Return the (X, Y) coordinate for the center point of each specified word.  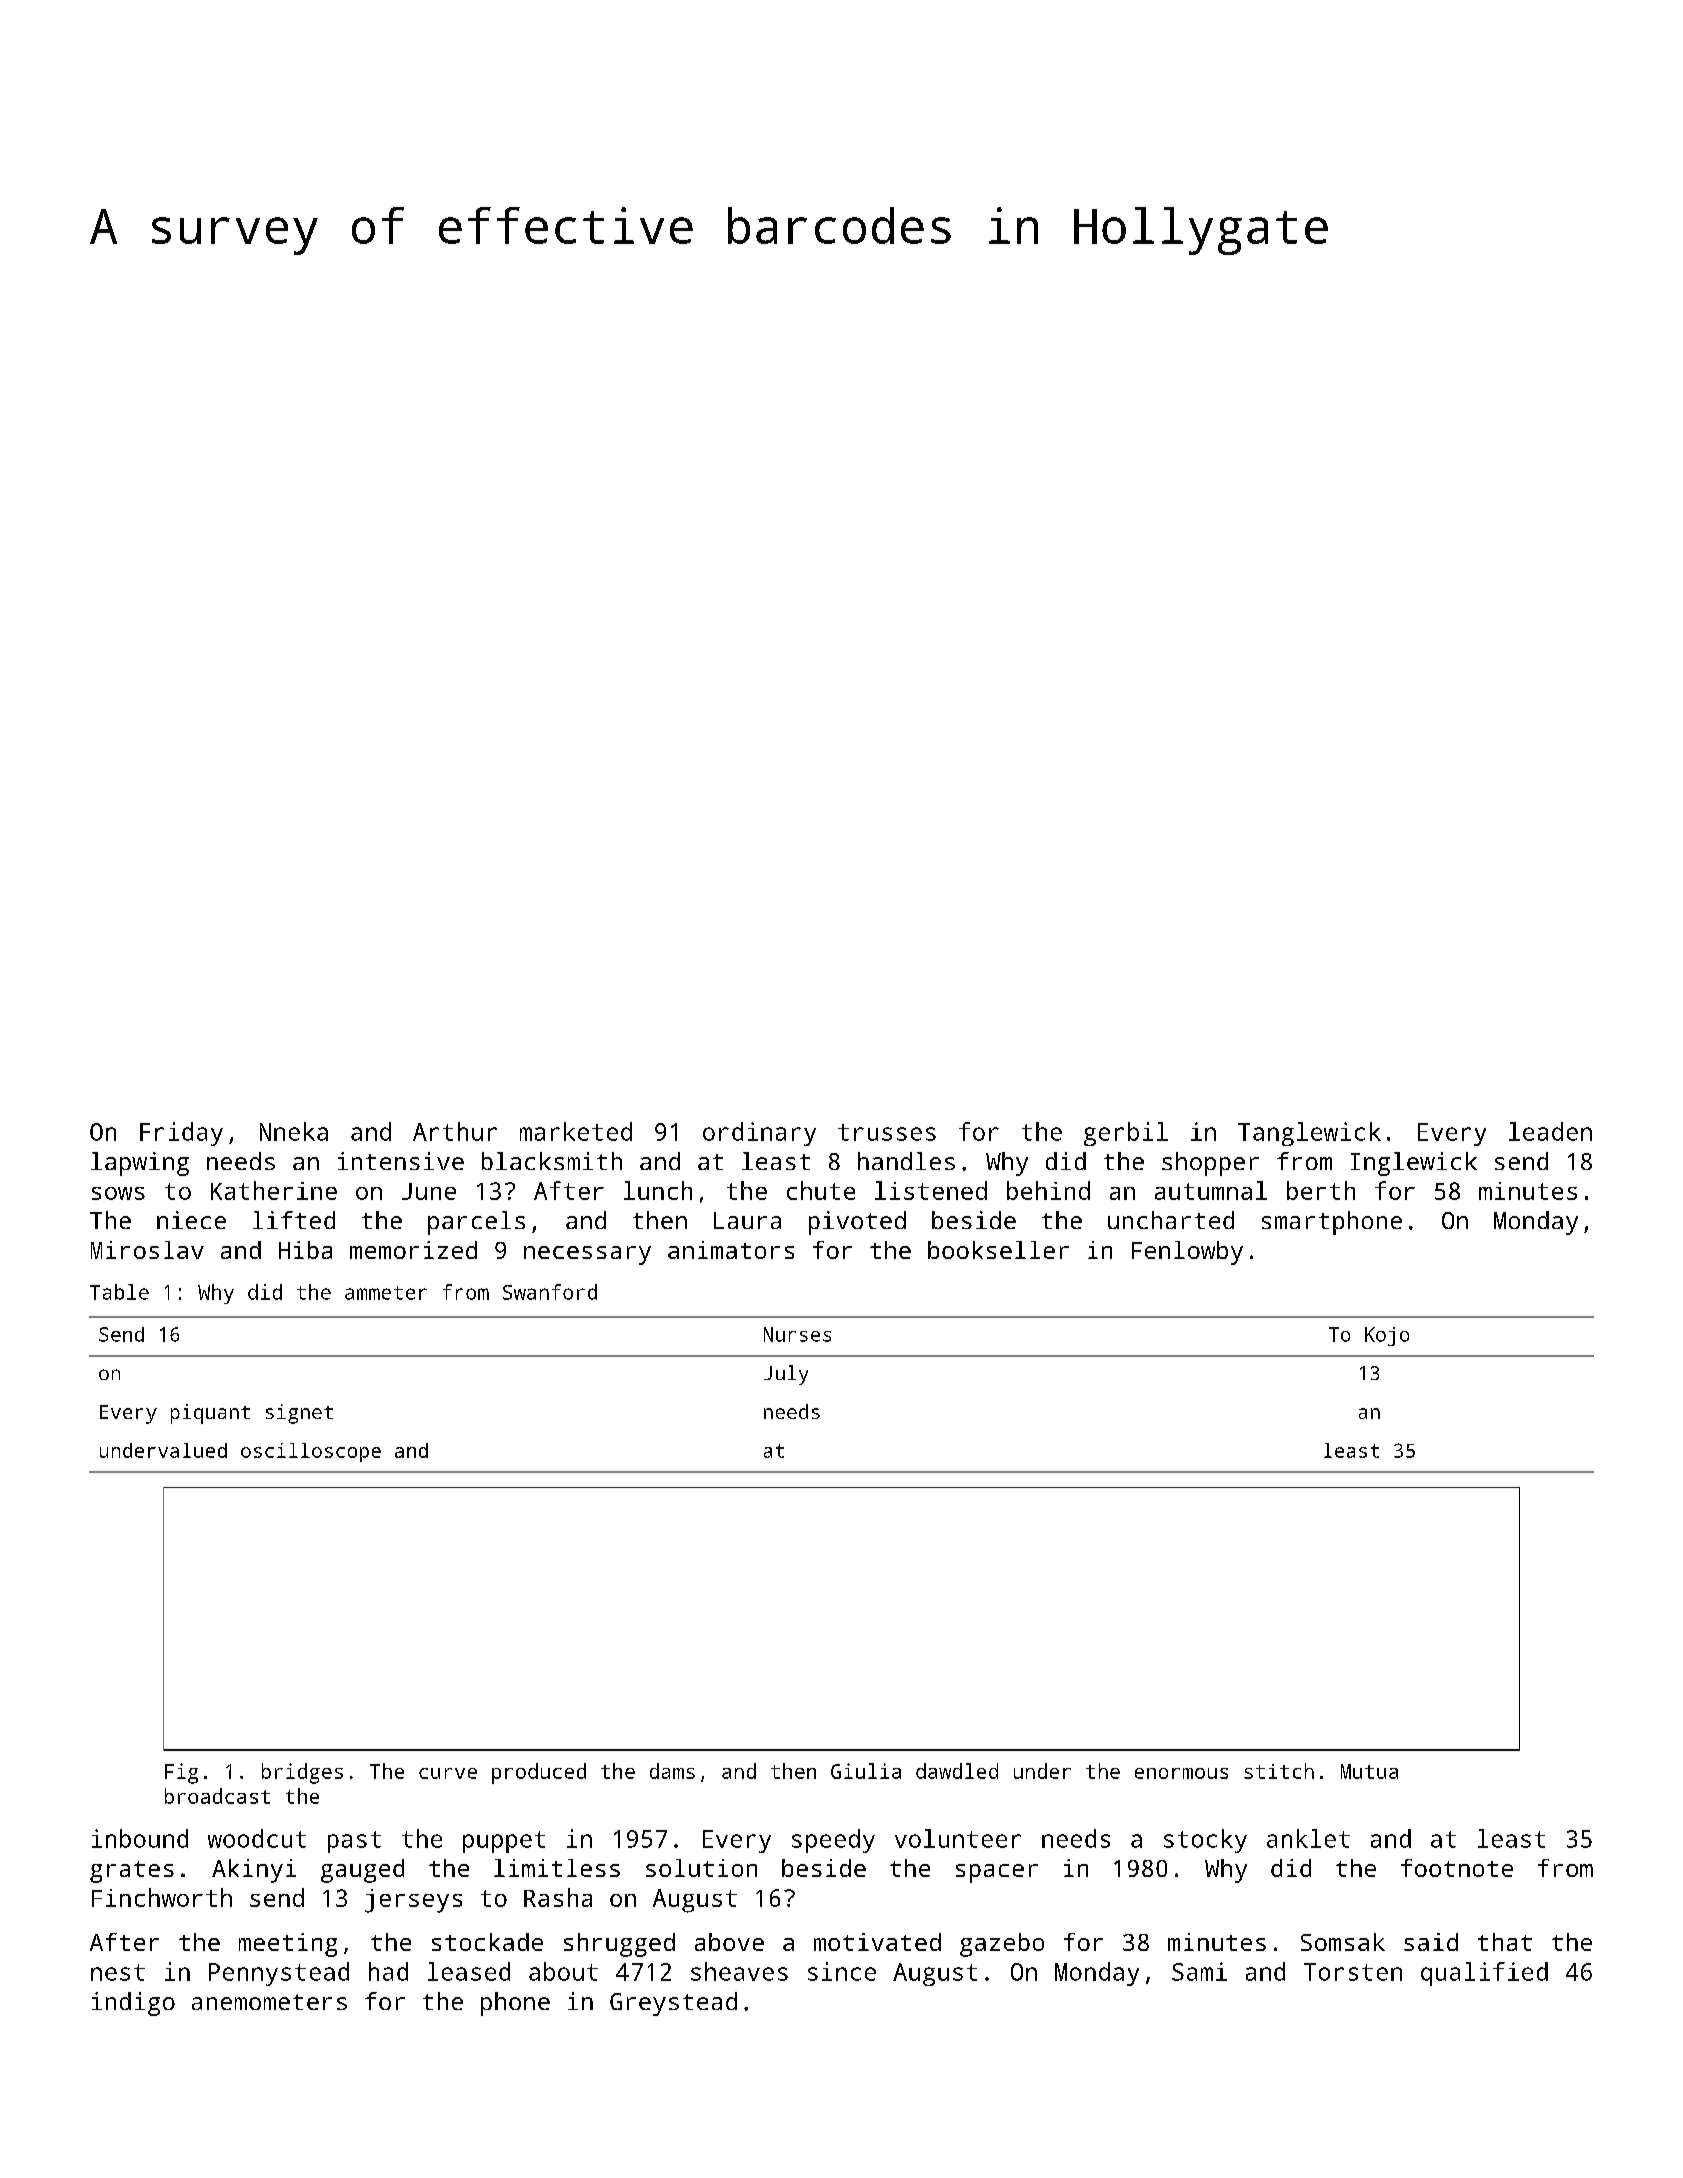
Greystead (673, 2004)
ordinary (759, 1134)
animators (731, 1250)
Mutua (1369, 1771)
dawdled (957, 1771)
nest (118, 1972)
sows (118, 1193)
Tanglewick (1309, 1134)
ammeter (386, 1293)
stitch (1279, 1771)
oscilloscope (311, 1452)
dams (672, 1771)
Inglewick (1414, 1164)
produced (539, 1773)
